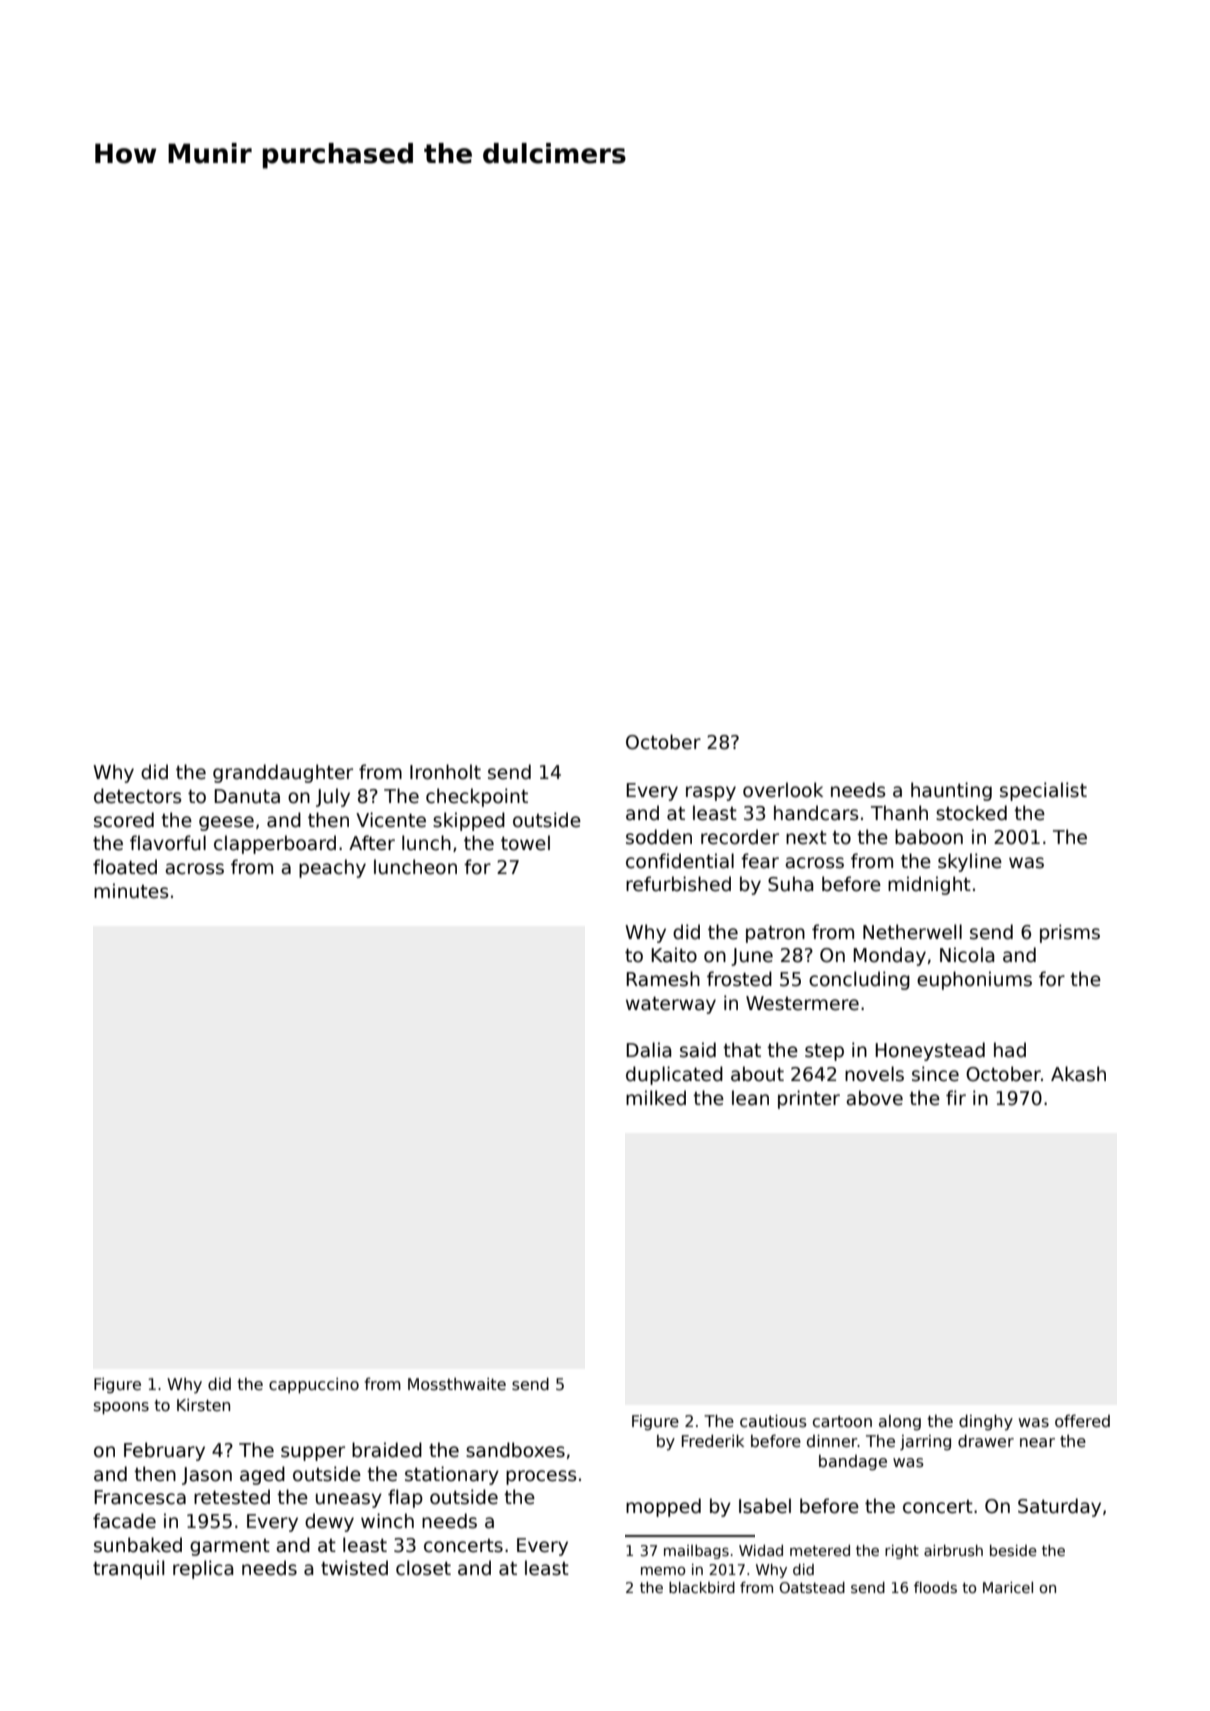 The image size is (1210, 1711). What do you see at coordinates (656, 1098) in the document?
I see `milked` at bounding box center [656, 1098].
